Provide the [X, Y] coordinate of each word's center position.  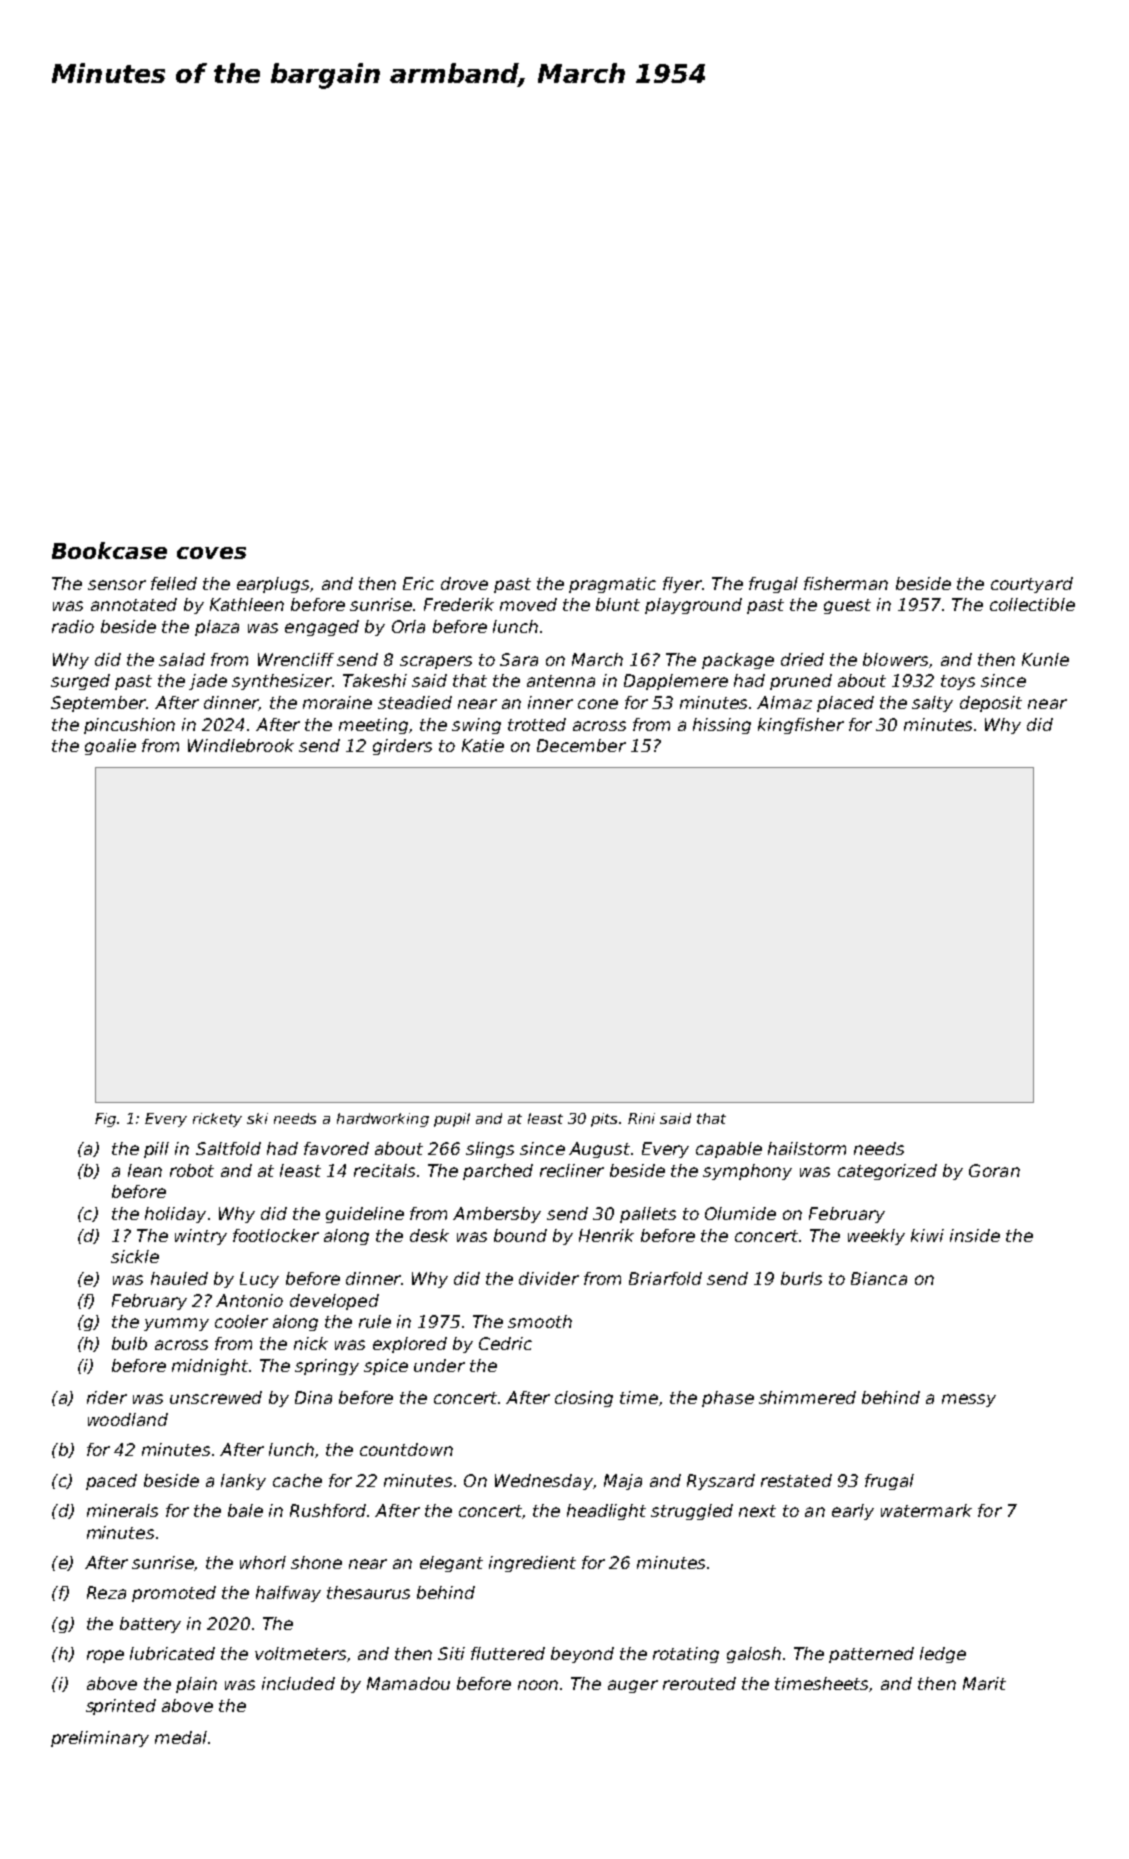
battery [150, 1625]
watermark [926, 1510]
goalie [110, 747]
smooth [540, 1321]
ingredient [532, 1564]
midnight [210, 1367]
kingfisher [801, 726]
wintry [201, 1237]
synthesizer [282, 682]
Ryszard [721, 1482]
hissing [722, 726]
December [581, 745]
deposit [991, 704]
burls [801, 1278]
